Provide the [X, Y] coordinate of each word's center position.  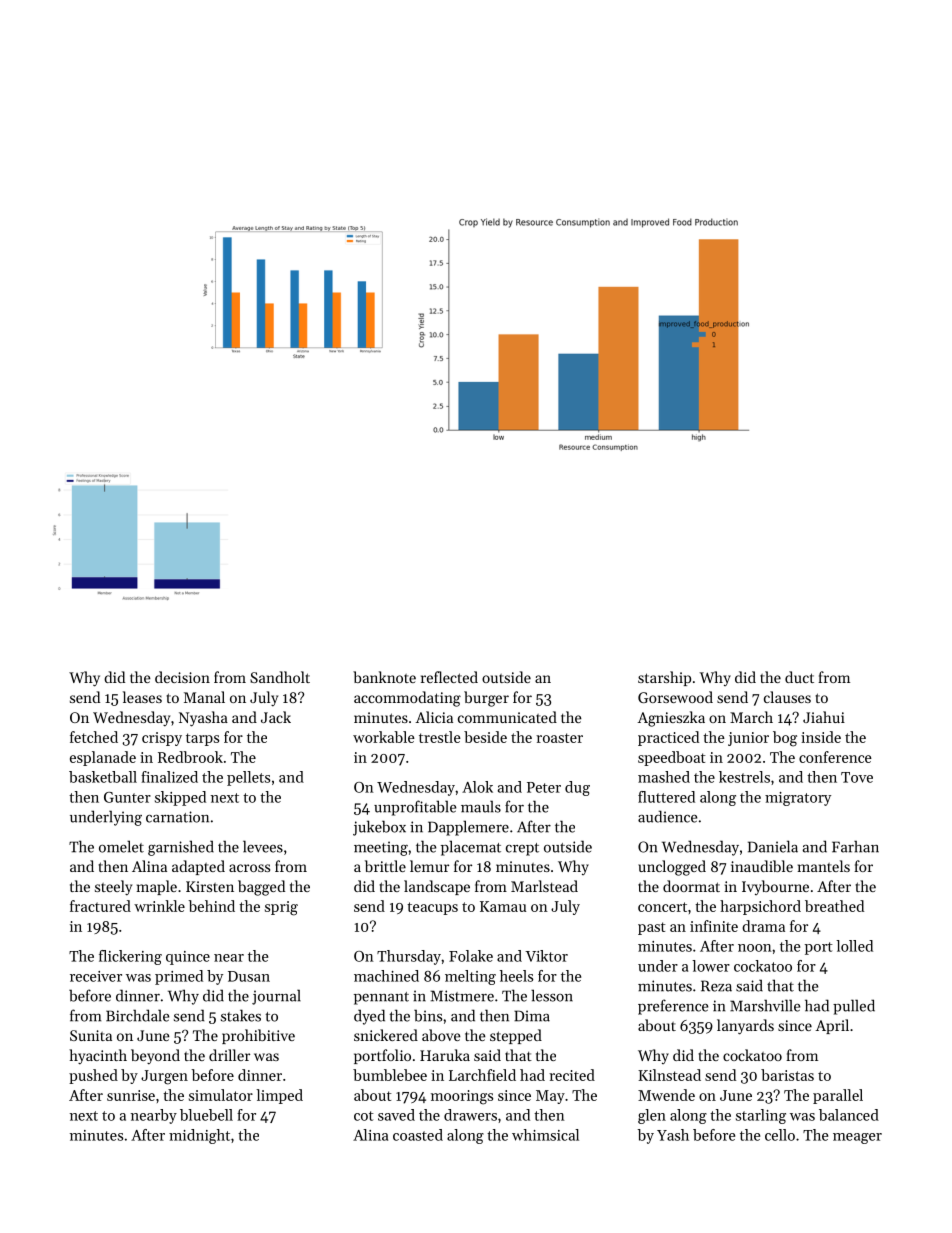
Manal [204, 697]
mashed [664, 777]
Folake [471, 956]
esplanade [103, 758]
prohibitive [258, 1036]
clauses [787, 697]
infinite [714, 926]
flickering [130, 957]
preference [673, 1007]
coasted [418, 1135]
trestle [440, 737]
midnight [199, 1136]
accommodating [407, 699]
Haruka [445, 1055]
